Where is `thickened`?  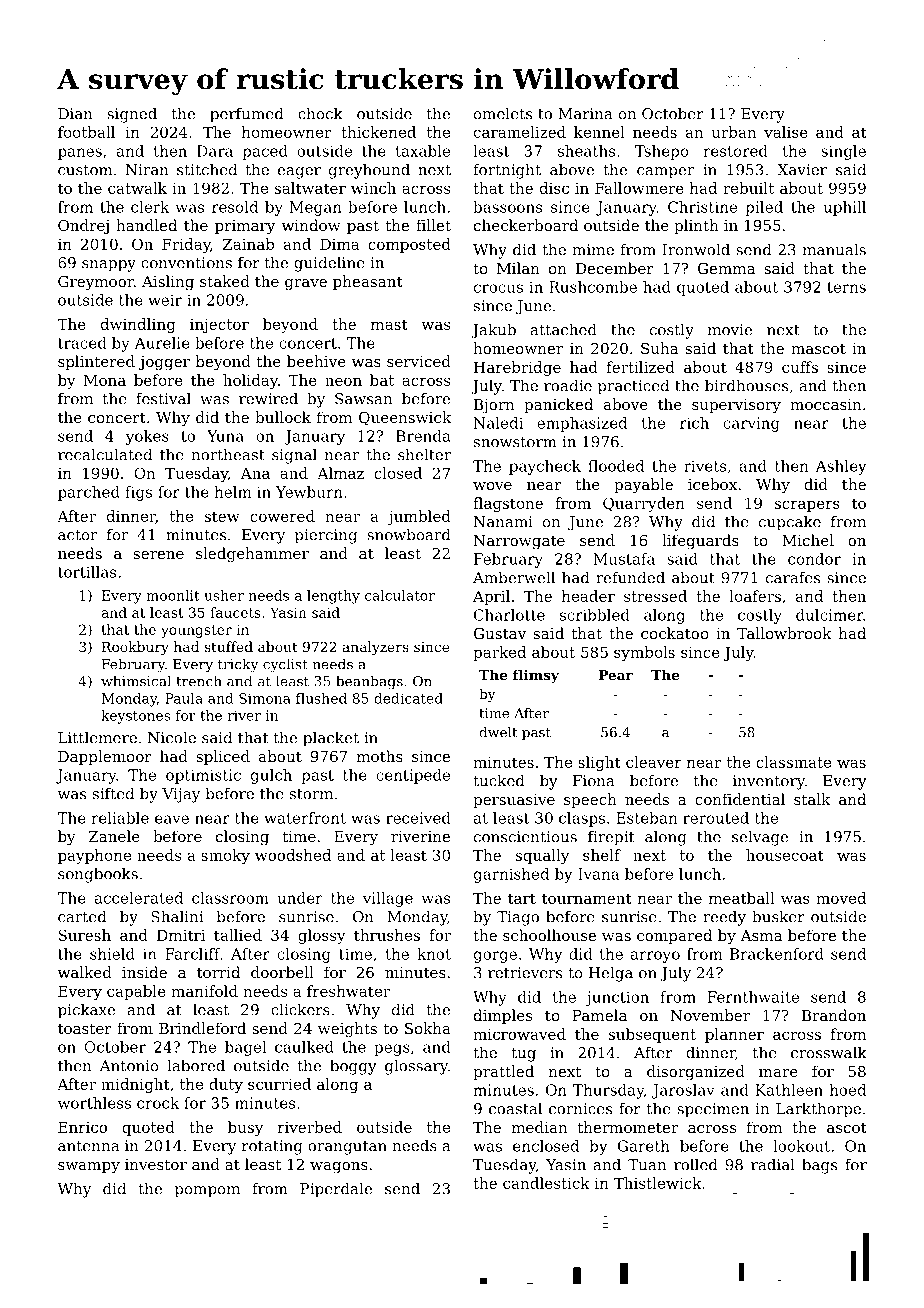 thickened is located at coordinates (378, 132).
